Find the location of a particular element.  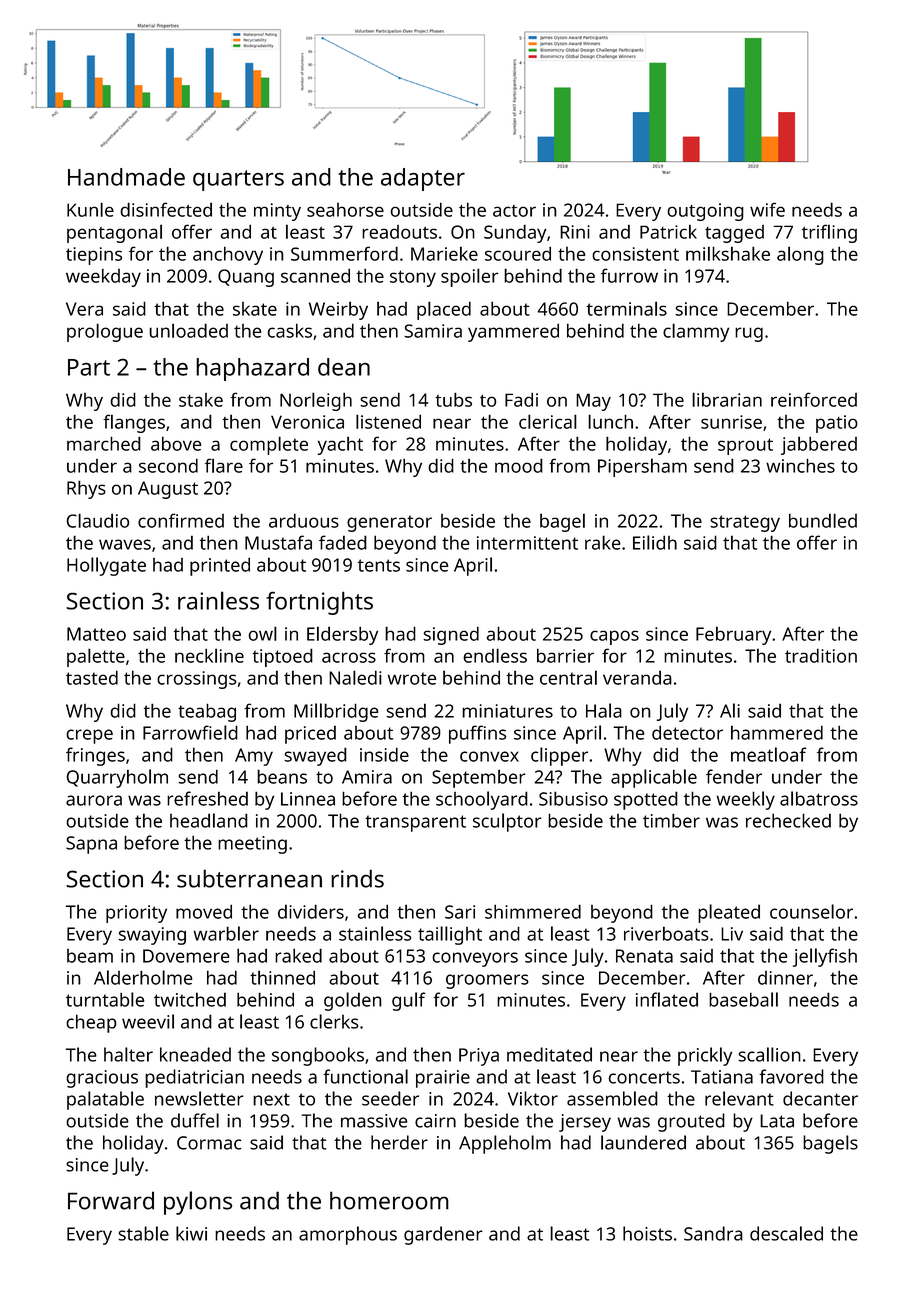

waves is located at coordinates (125, 544).
